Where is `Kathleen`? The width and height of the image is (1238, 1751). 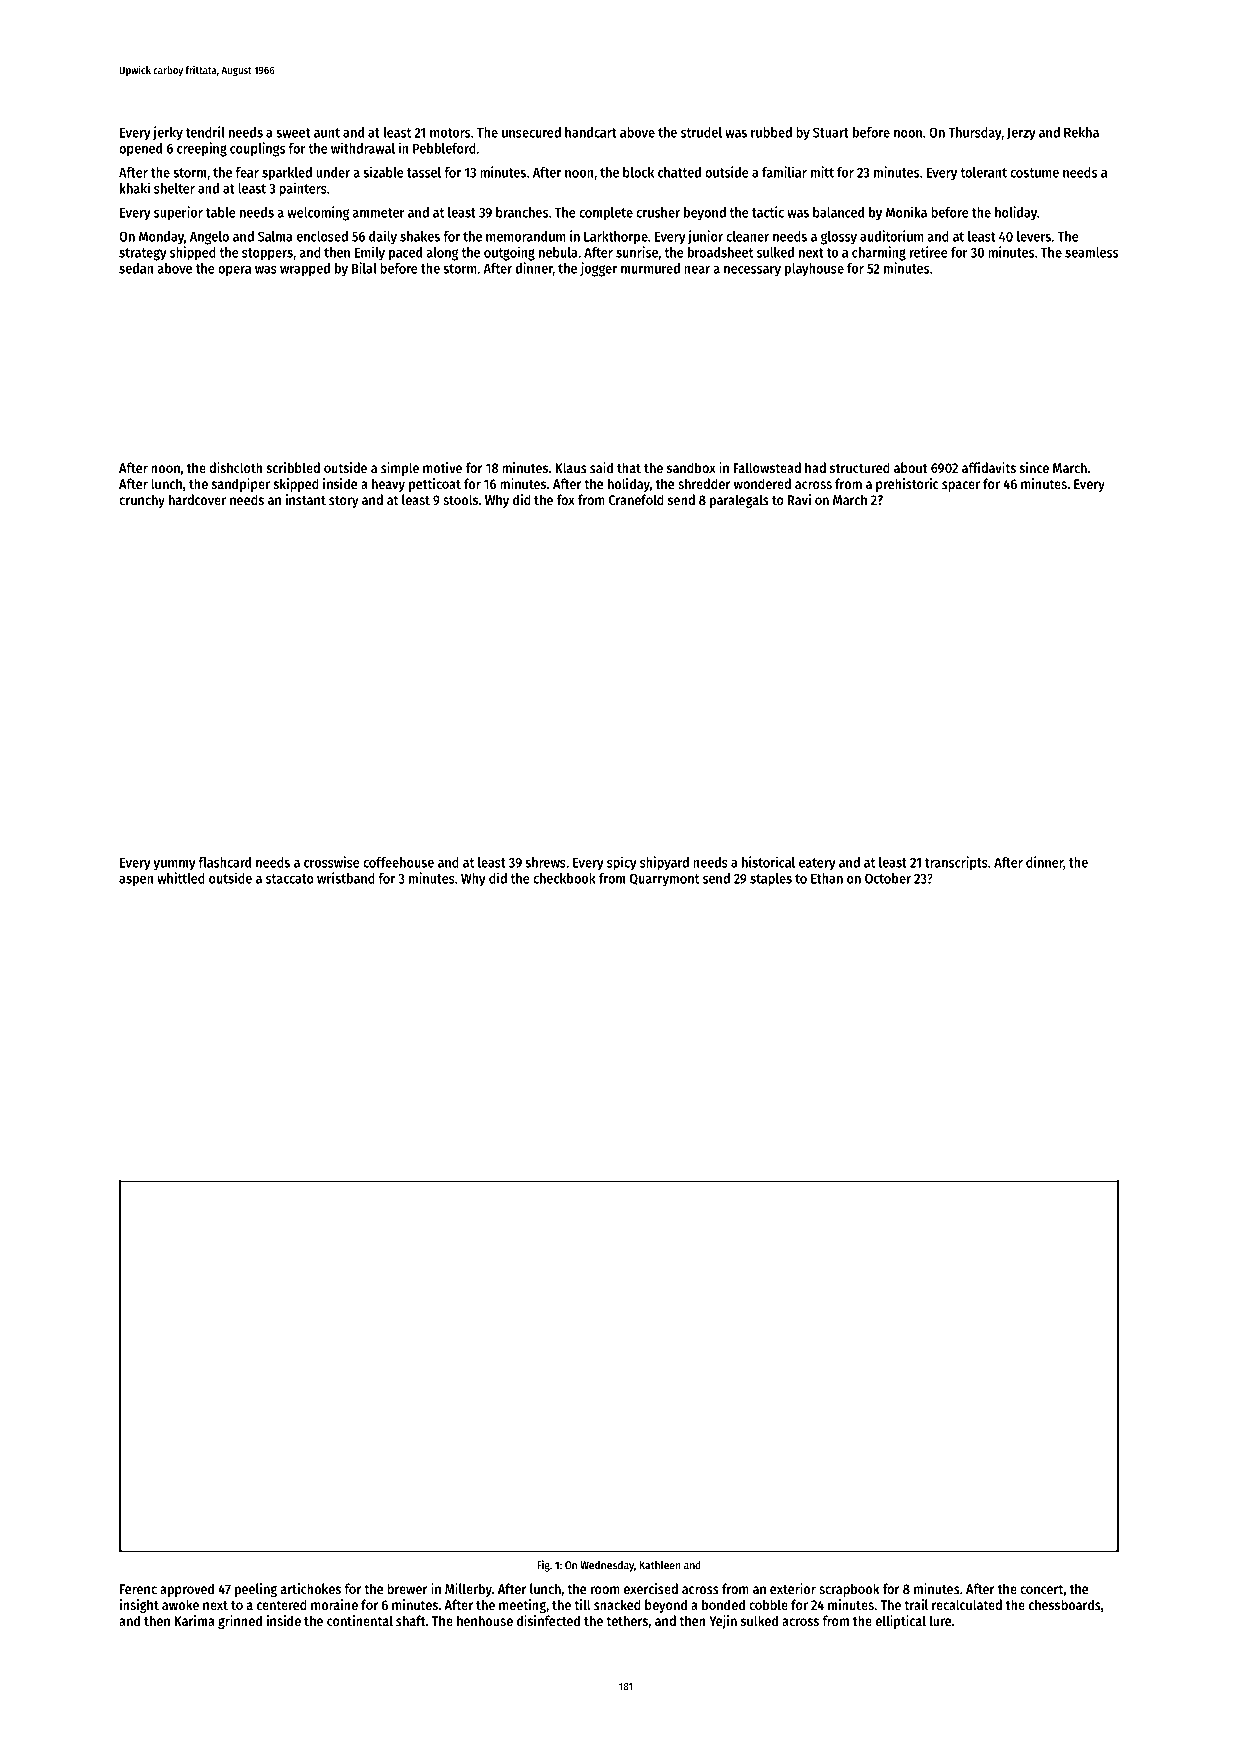 Kathleen is located at coordinates (660, 1565).
